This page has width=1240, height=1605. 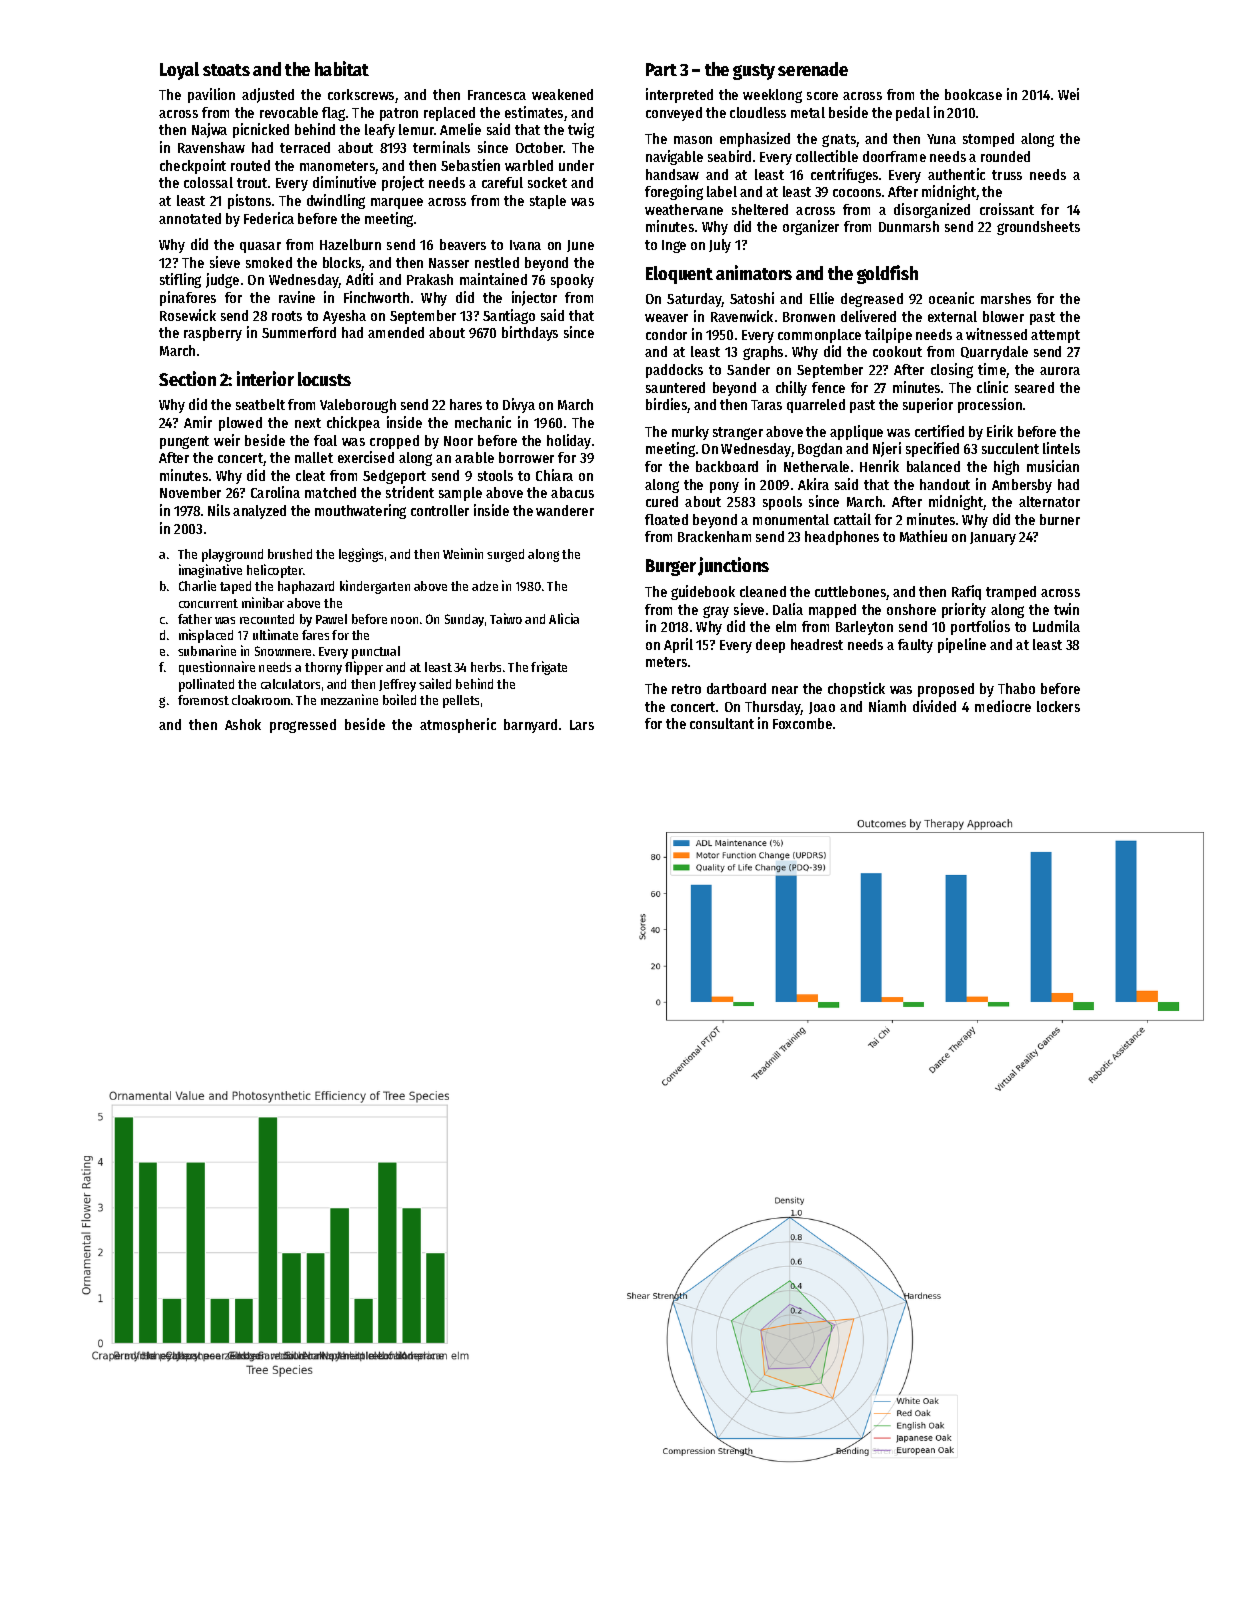 What do you see at coordinates (342, 68) in the page?
I see `habitat` at bounding box center [342, 68].
